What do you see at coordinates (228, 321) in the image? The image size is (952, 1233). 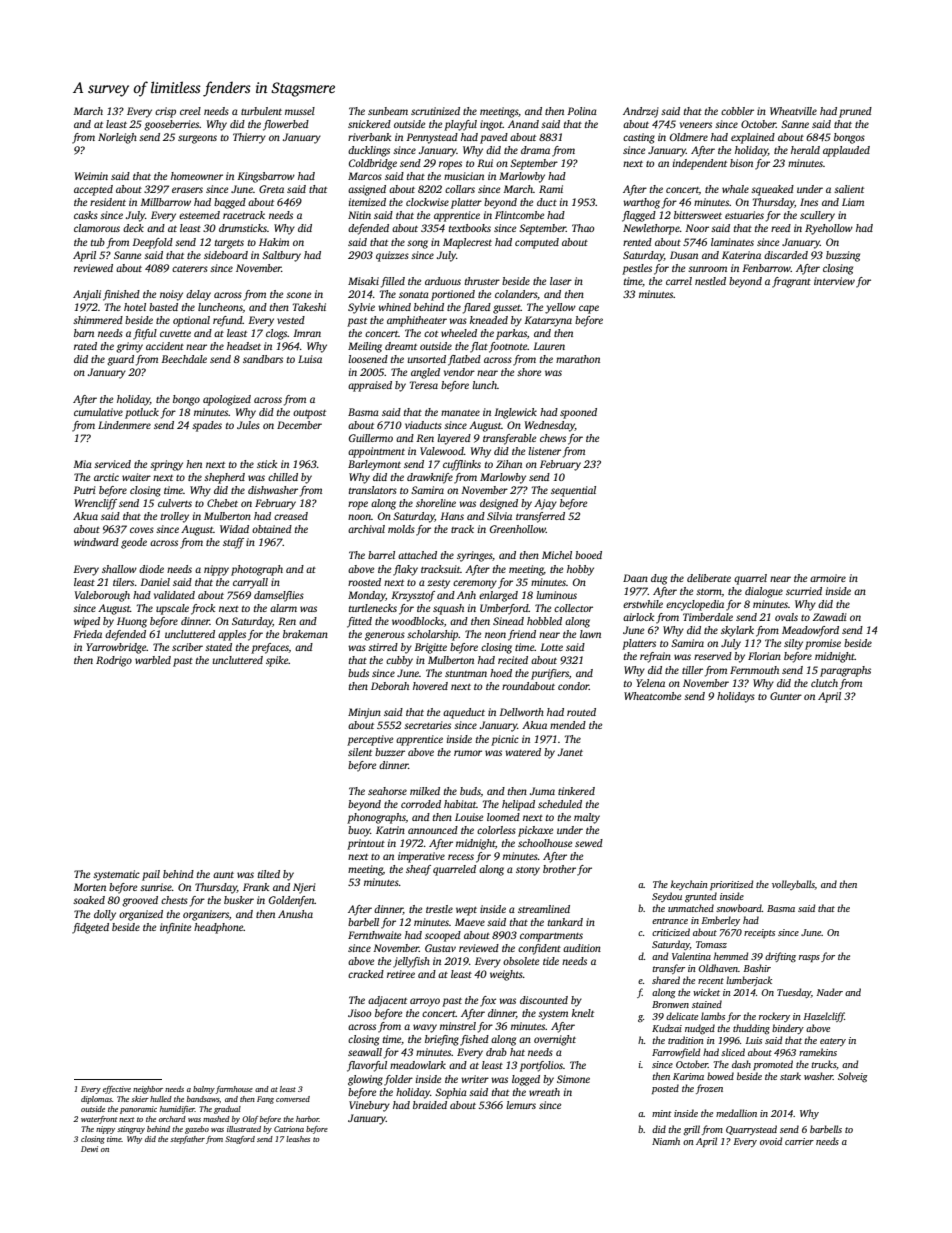 I see `refund` at bounding box center [228, 321].
